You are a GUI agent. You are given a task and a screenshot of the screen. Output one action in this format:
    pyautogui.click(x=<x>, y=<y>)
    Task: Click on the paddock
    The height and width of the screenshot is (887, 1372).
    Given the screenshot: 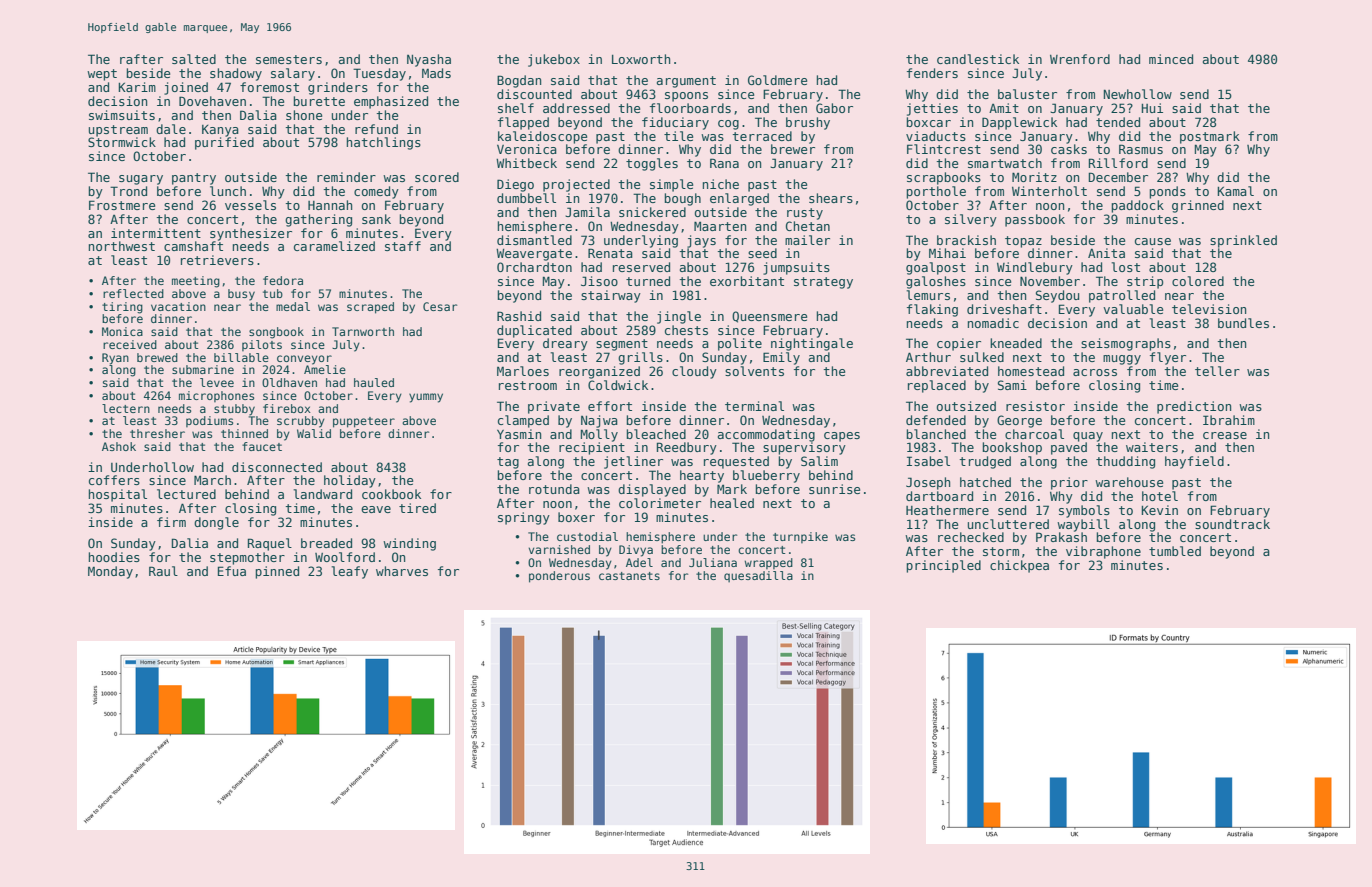 What is the action you would take?
    pyautogui.click(x=1137, y=206)
